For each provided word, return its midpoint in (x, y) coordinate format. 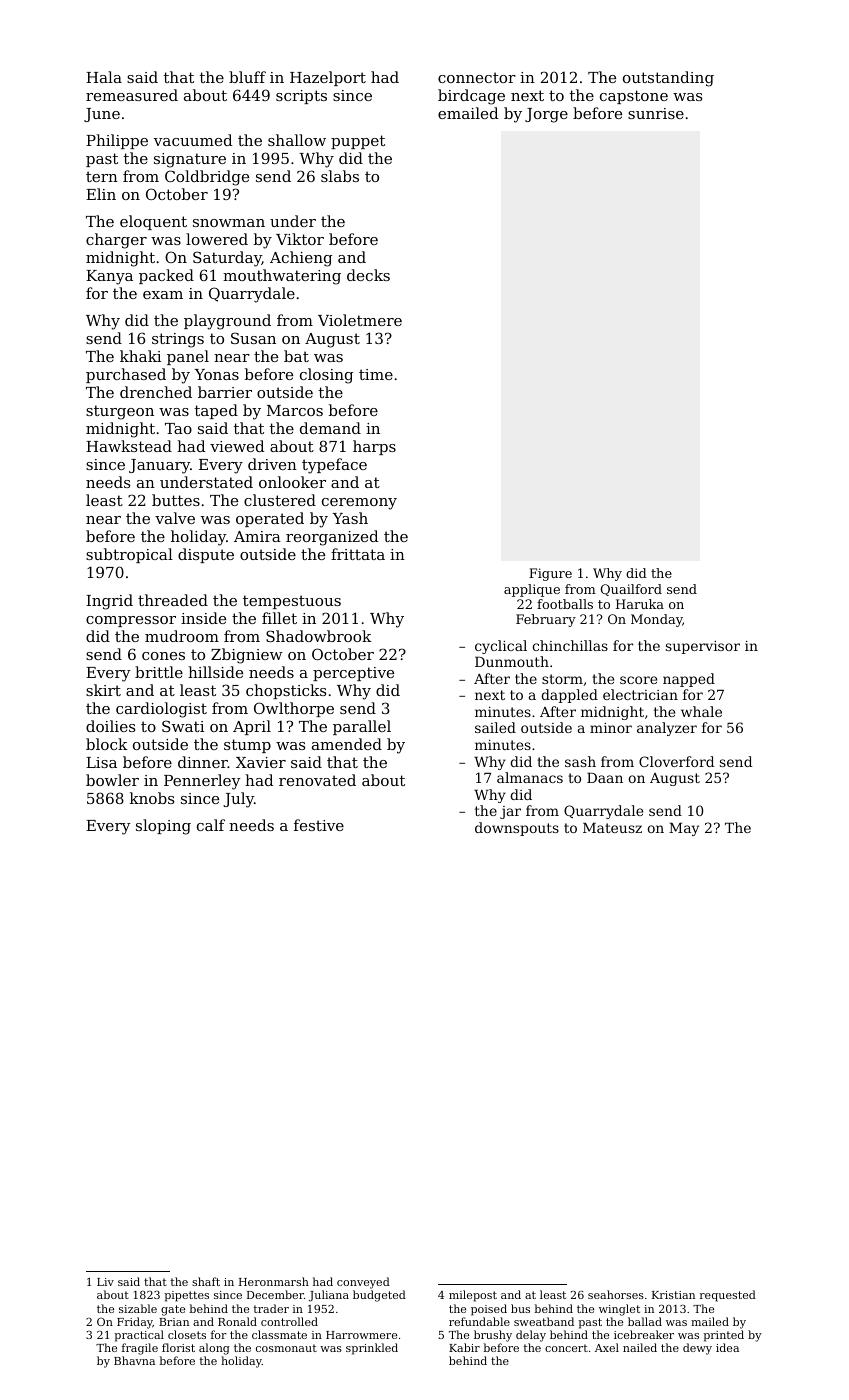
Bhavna (134, 1360)
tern (102, 176)
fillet (279, 618)
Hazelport (328, 78)
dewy (697, 1349)
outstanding (668, 79)
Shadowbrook (319, 636)
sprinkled (372, 1349)
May (684, 829)
